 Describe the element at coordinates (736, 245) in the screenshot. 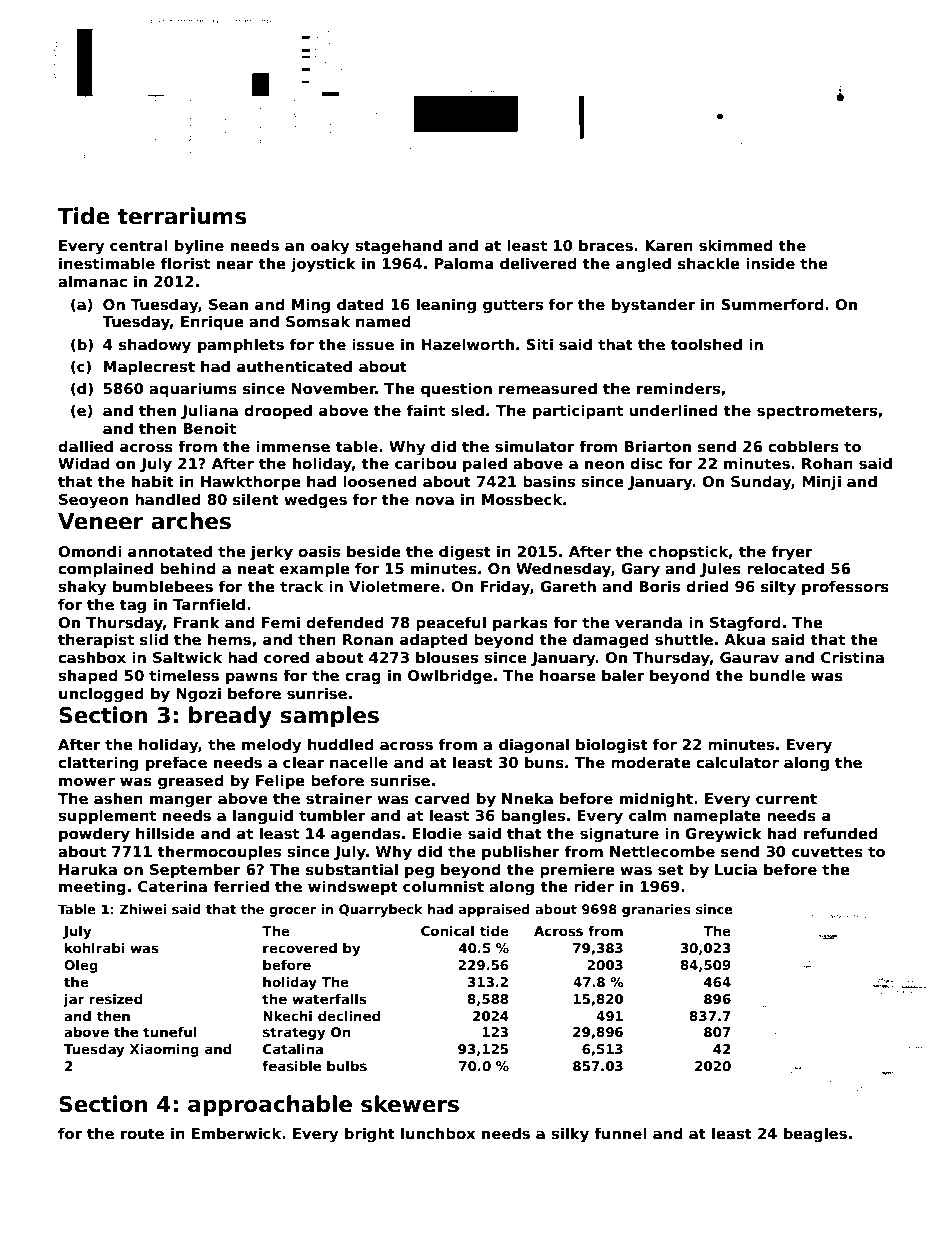

I see `skimmed` at that location.
